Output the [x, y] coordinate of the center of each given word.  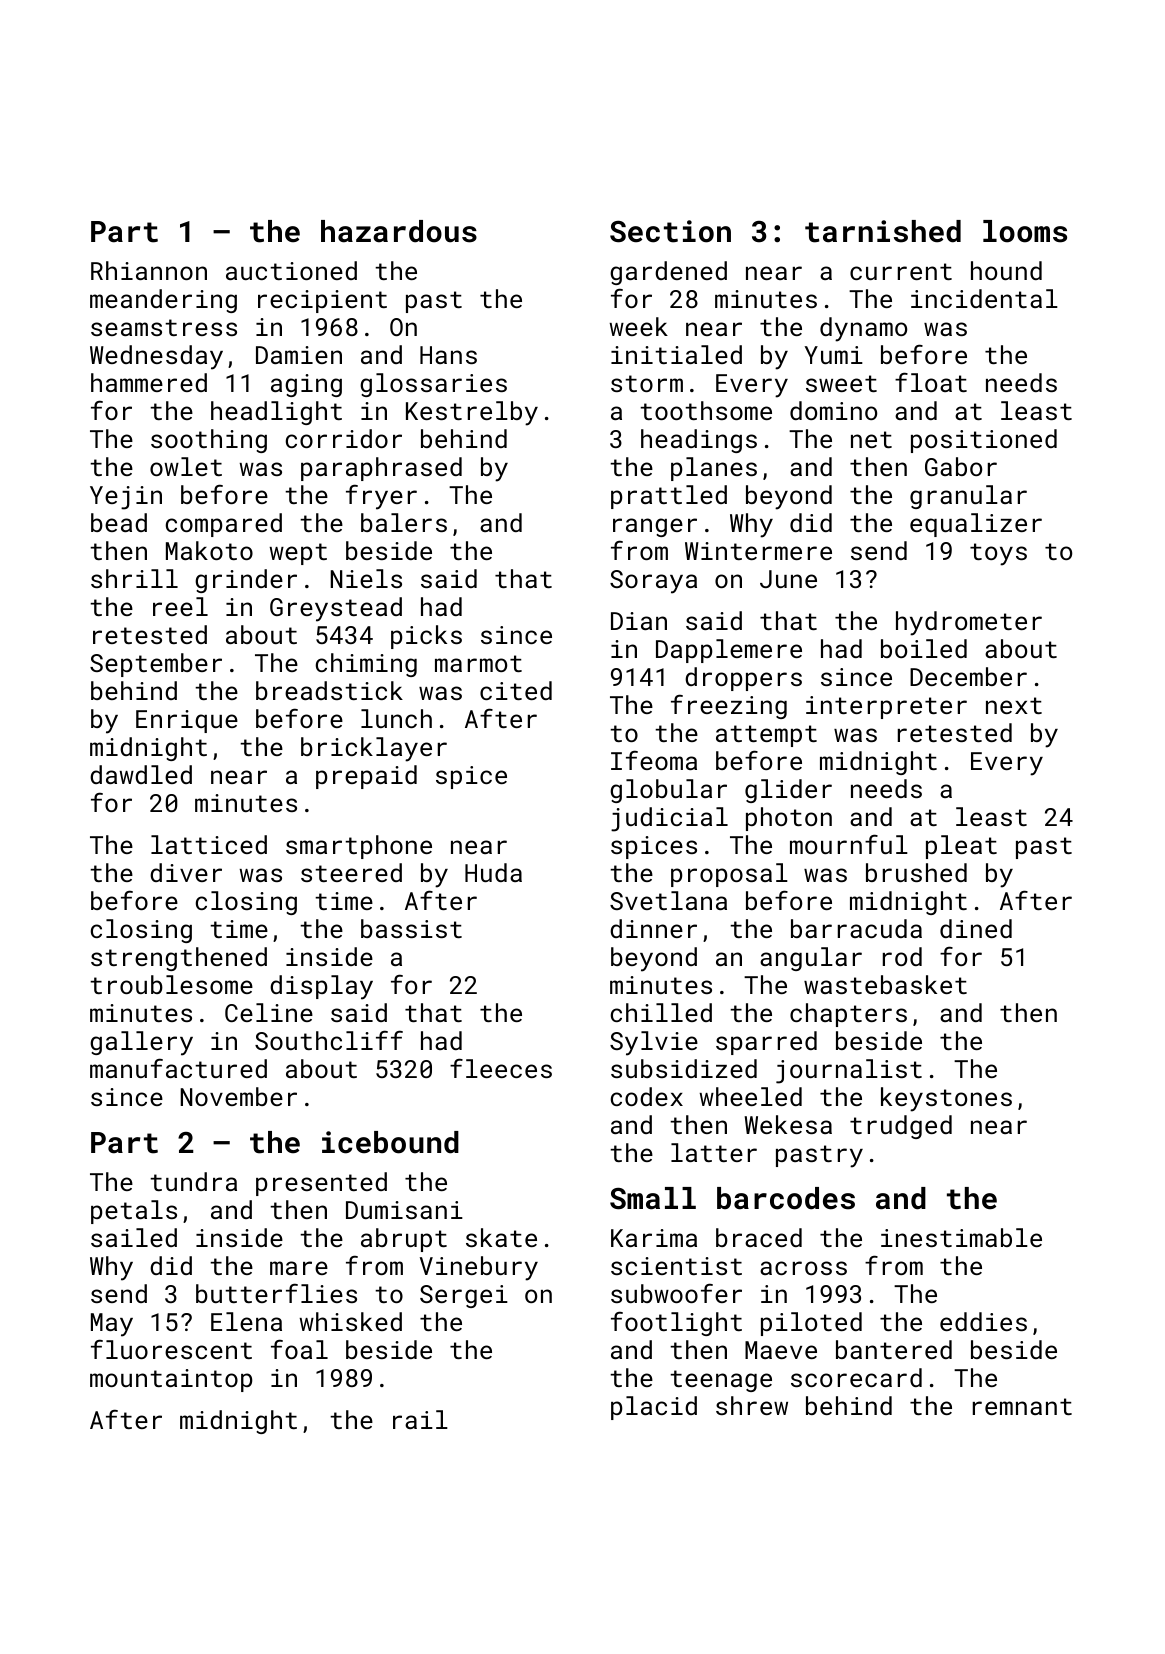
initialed [676, 354]
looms [1025, 231]
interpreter [886, 707]
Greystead [336, 609]
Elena [246, 1321]
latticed [209, 844]
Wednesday [156, 357]
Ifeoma [654, 760]
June [788, 579]
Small [653, 1198]
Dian [639, 621]
